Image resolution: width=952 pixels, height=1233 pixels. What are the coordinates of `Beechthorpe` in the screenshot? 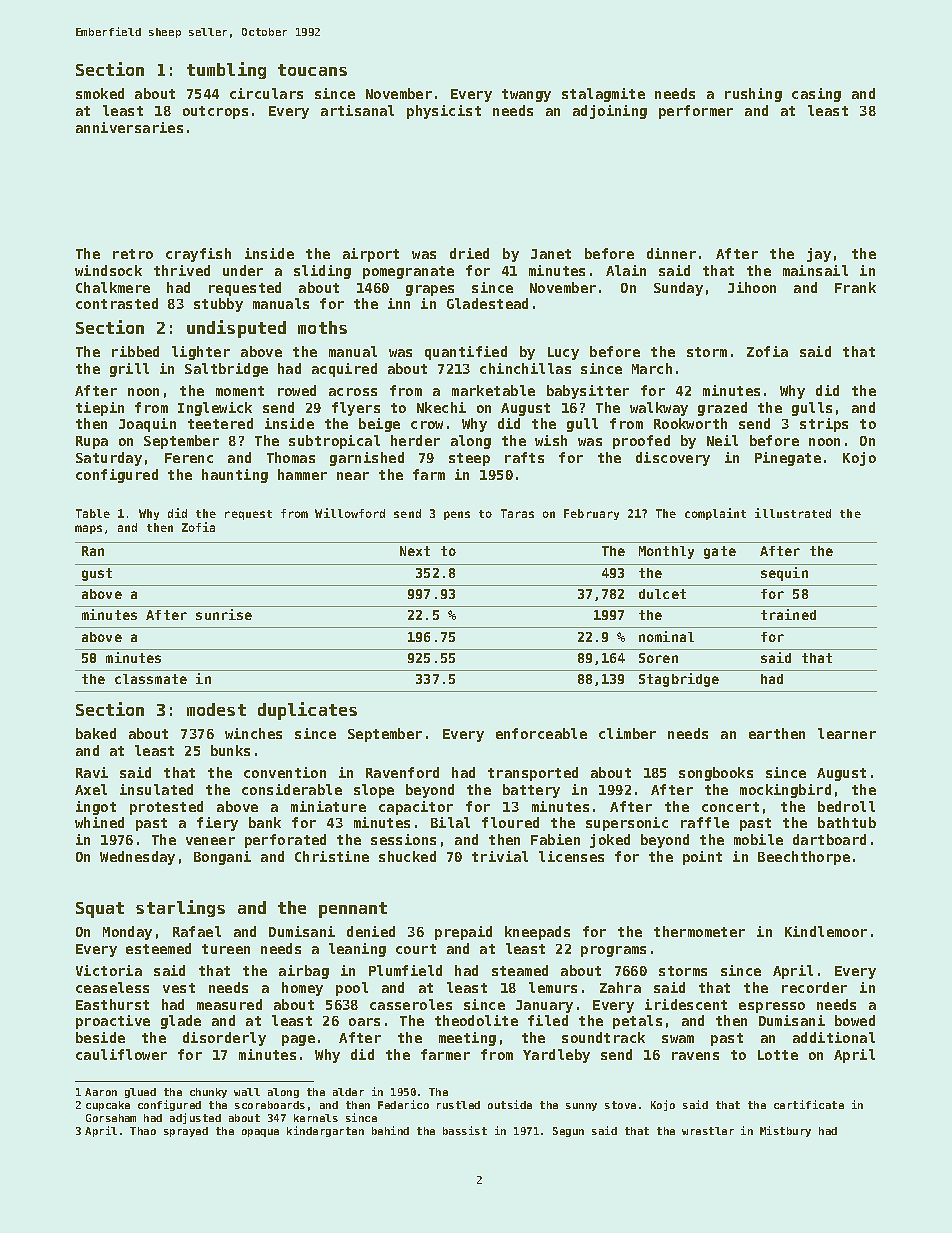 It's located at (804, 858).
